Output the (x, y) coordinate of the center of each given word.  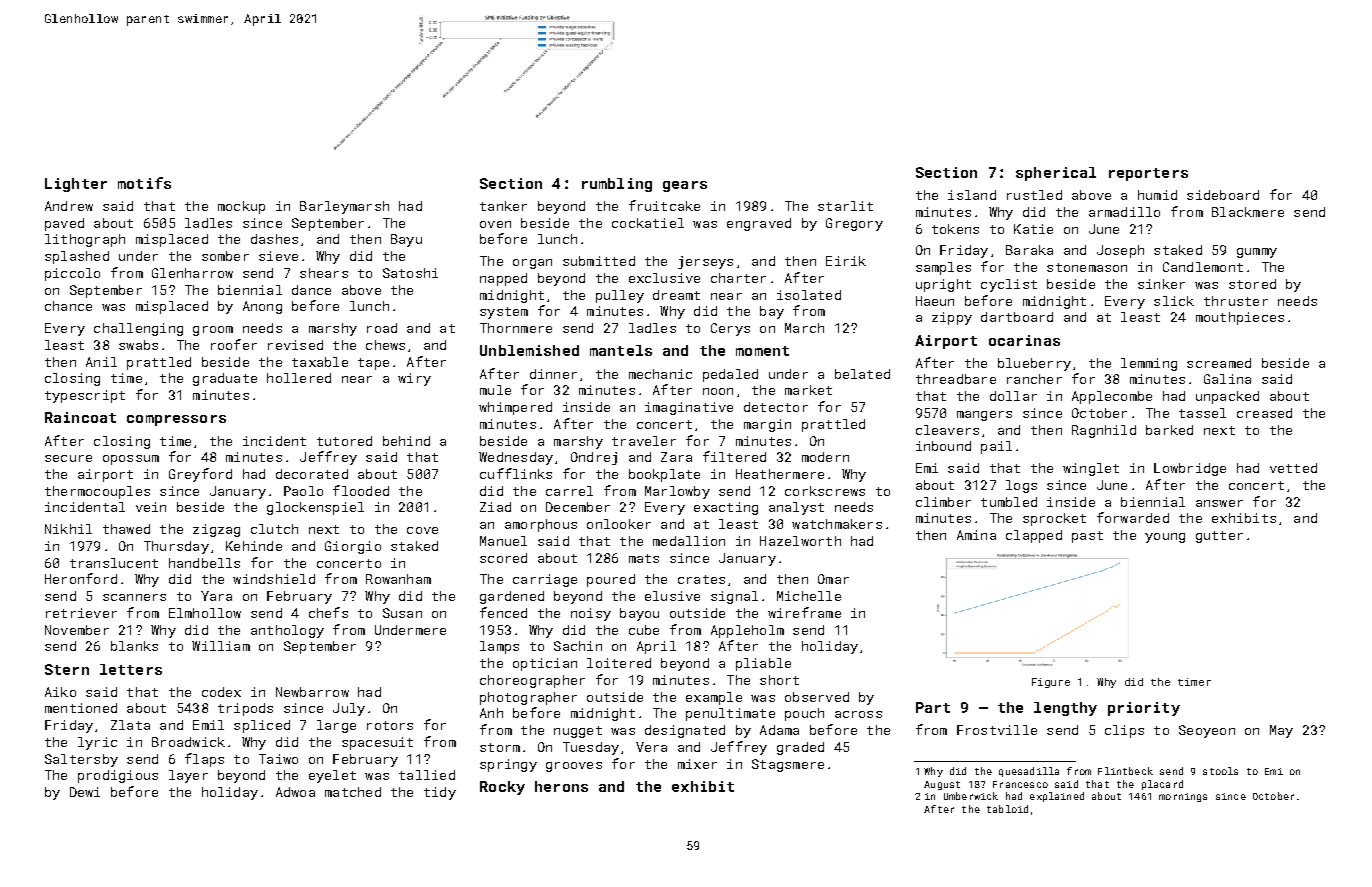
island (972, 195)
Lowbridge (1190, 469)
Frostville (997, 730)
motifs (144, 183)
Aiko (60, 692)
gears (685, 186)
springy (508, 765)
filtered (734, 456)
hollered (299, 378)
